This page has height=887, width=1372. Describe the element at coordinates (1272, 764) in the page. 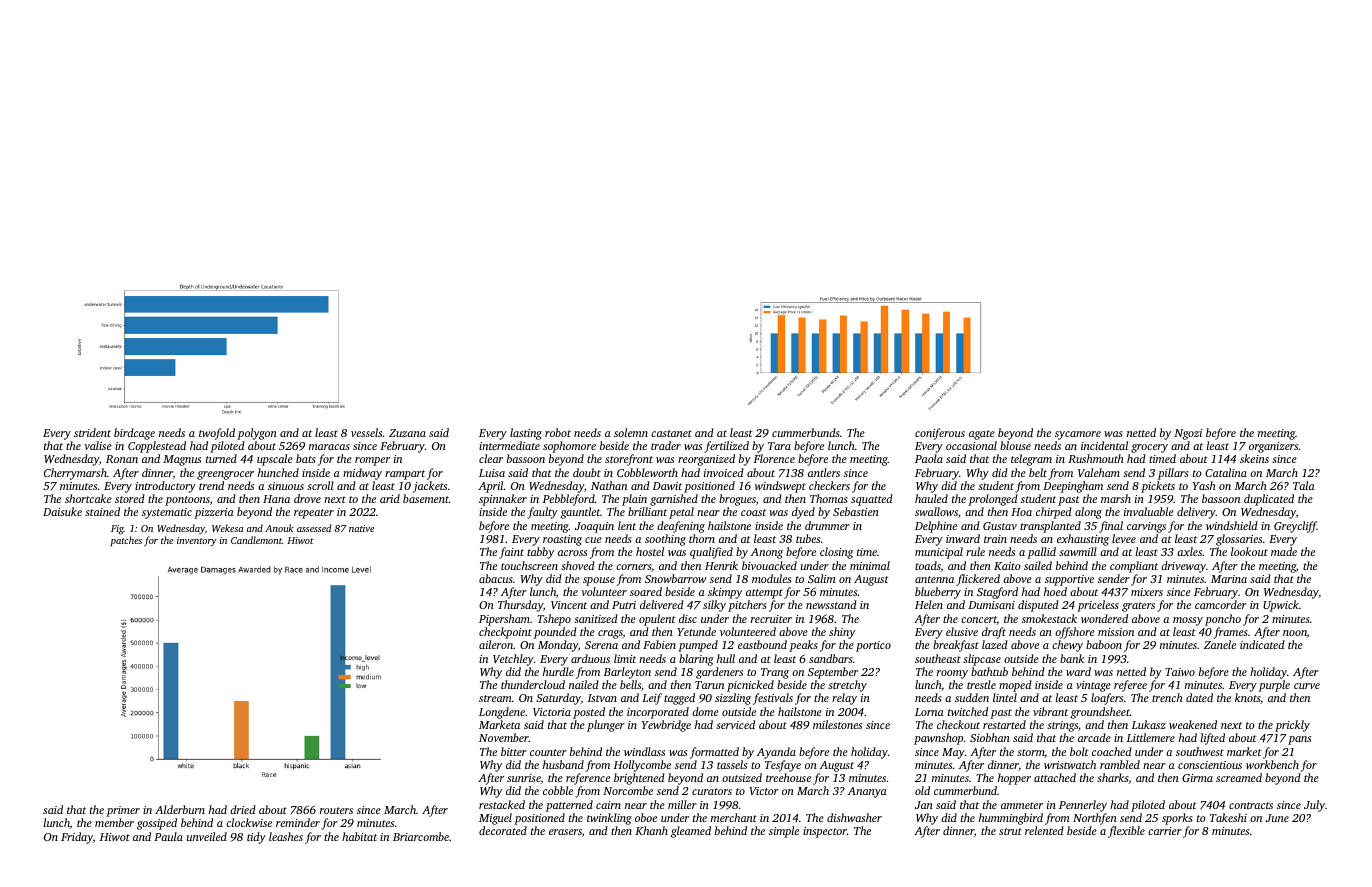

I see `workbench` at that location.
